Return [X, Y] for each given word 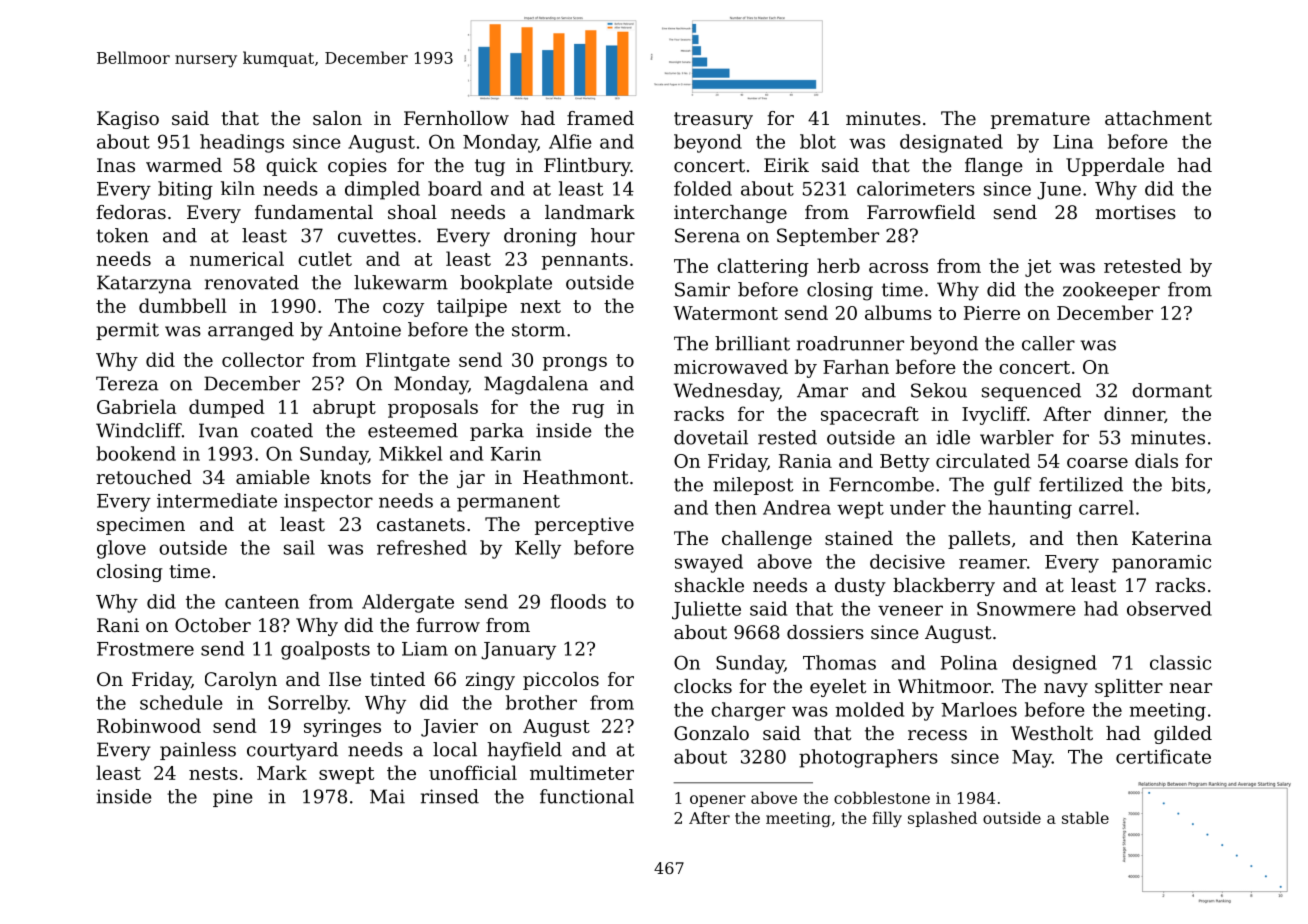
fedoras [131, 212]
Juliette [706, 610]
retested [1143, 265]
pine [233, 798]
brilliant [752, 343]
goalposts [325, 650]
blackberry [944, 587]
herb [838, 265]
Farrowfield [921, 212]
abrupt [344, 408]
